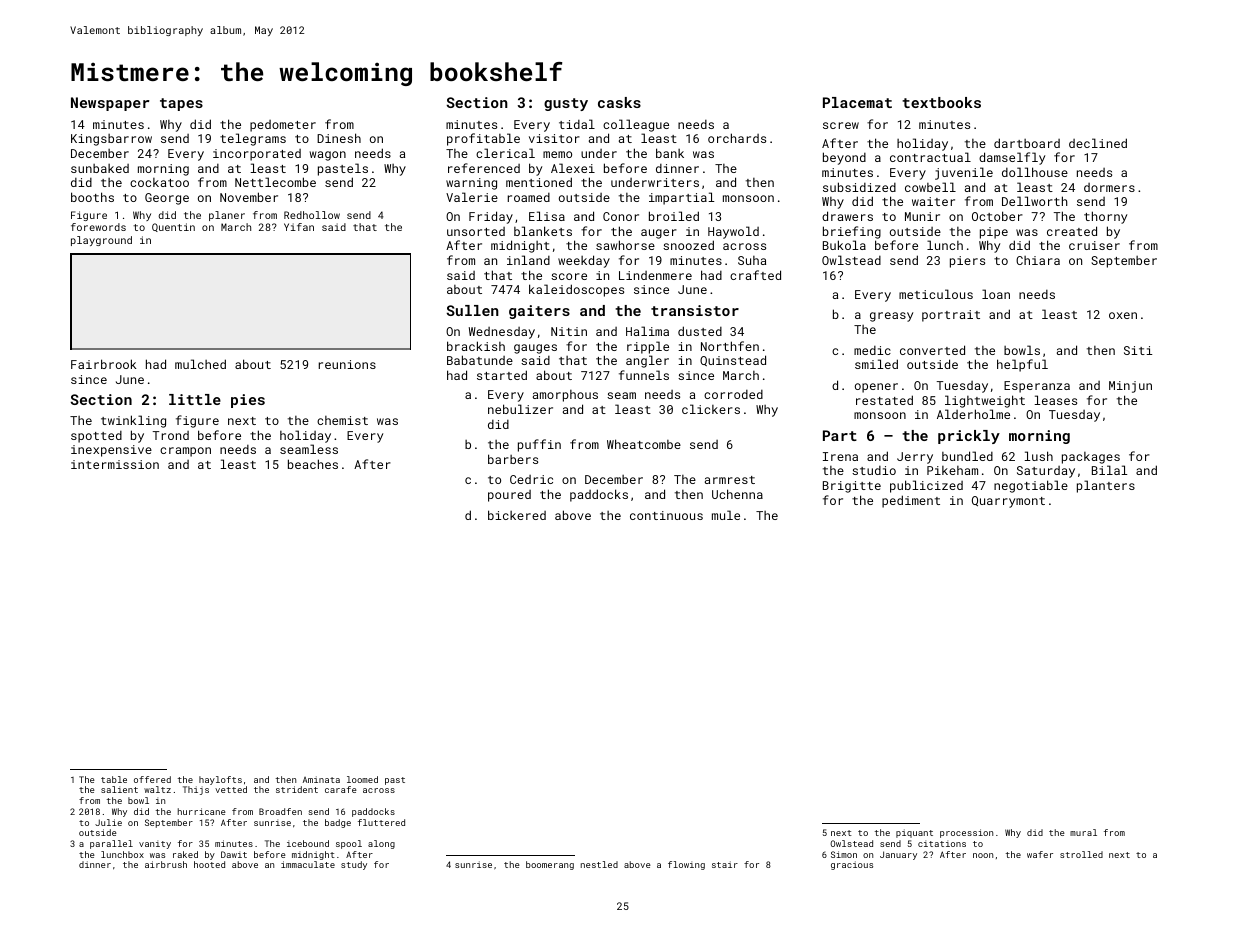 The width and height of the screenshot is (1233, 952). Describe the element at coordinates (726, 515) in the screenshot. I see `mule` at that location.
